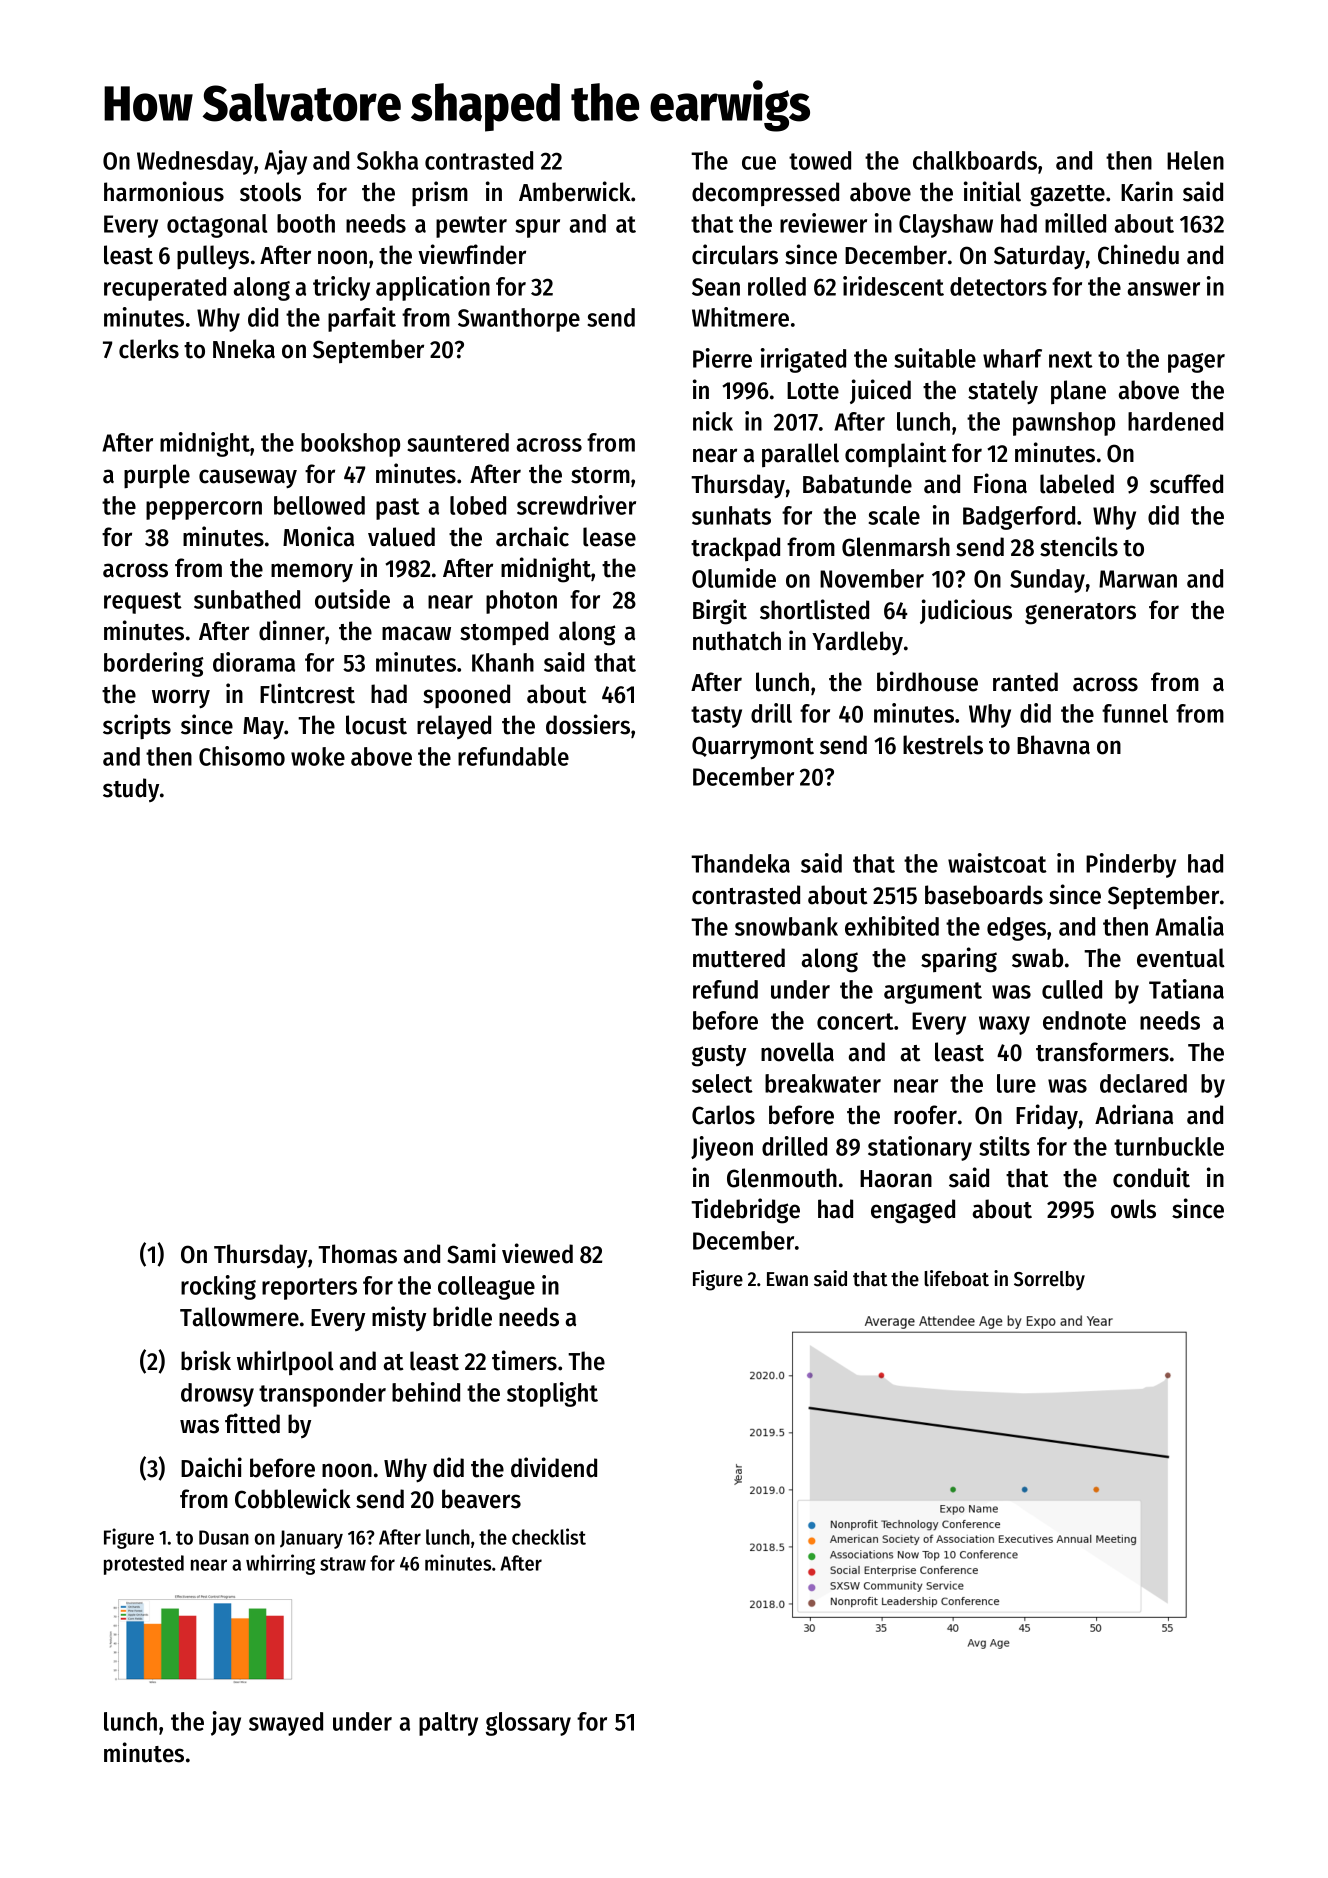  Describe the element at coordinates (537, 1253) in the screenshot. I see `viewed` at that location.
